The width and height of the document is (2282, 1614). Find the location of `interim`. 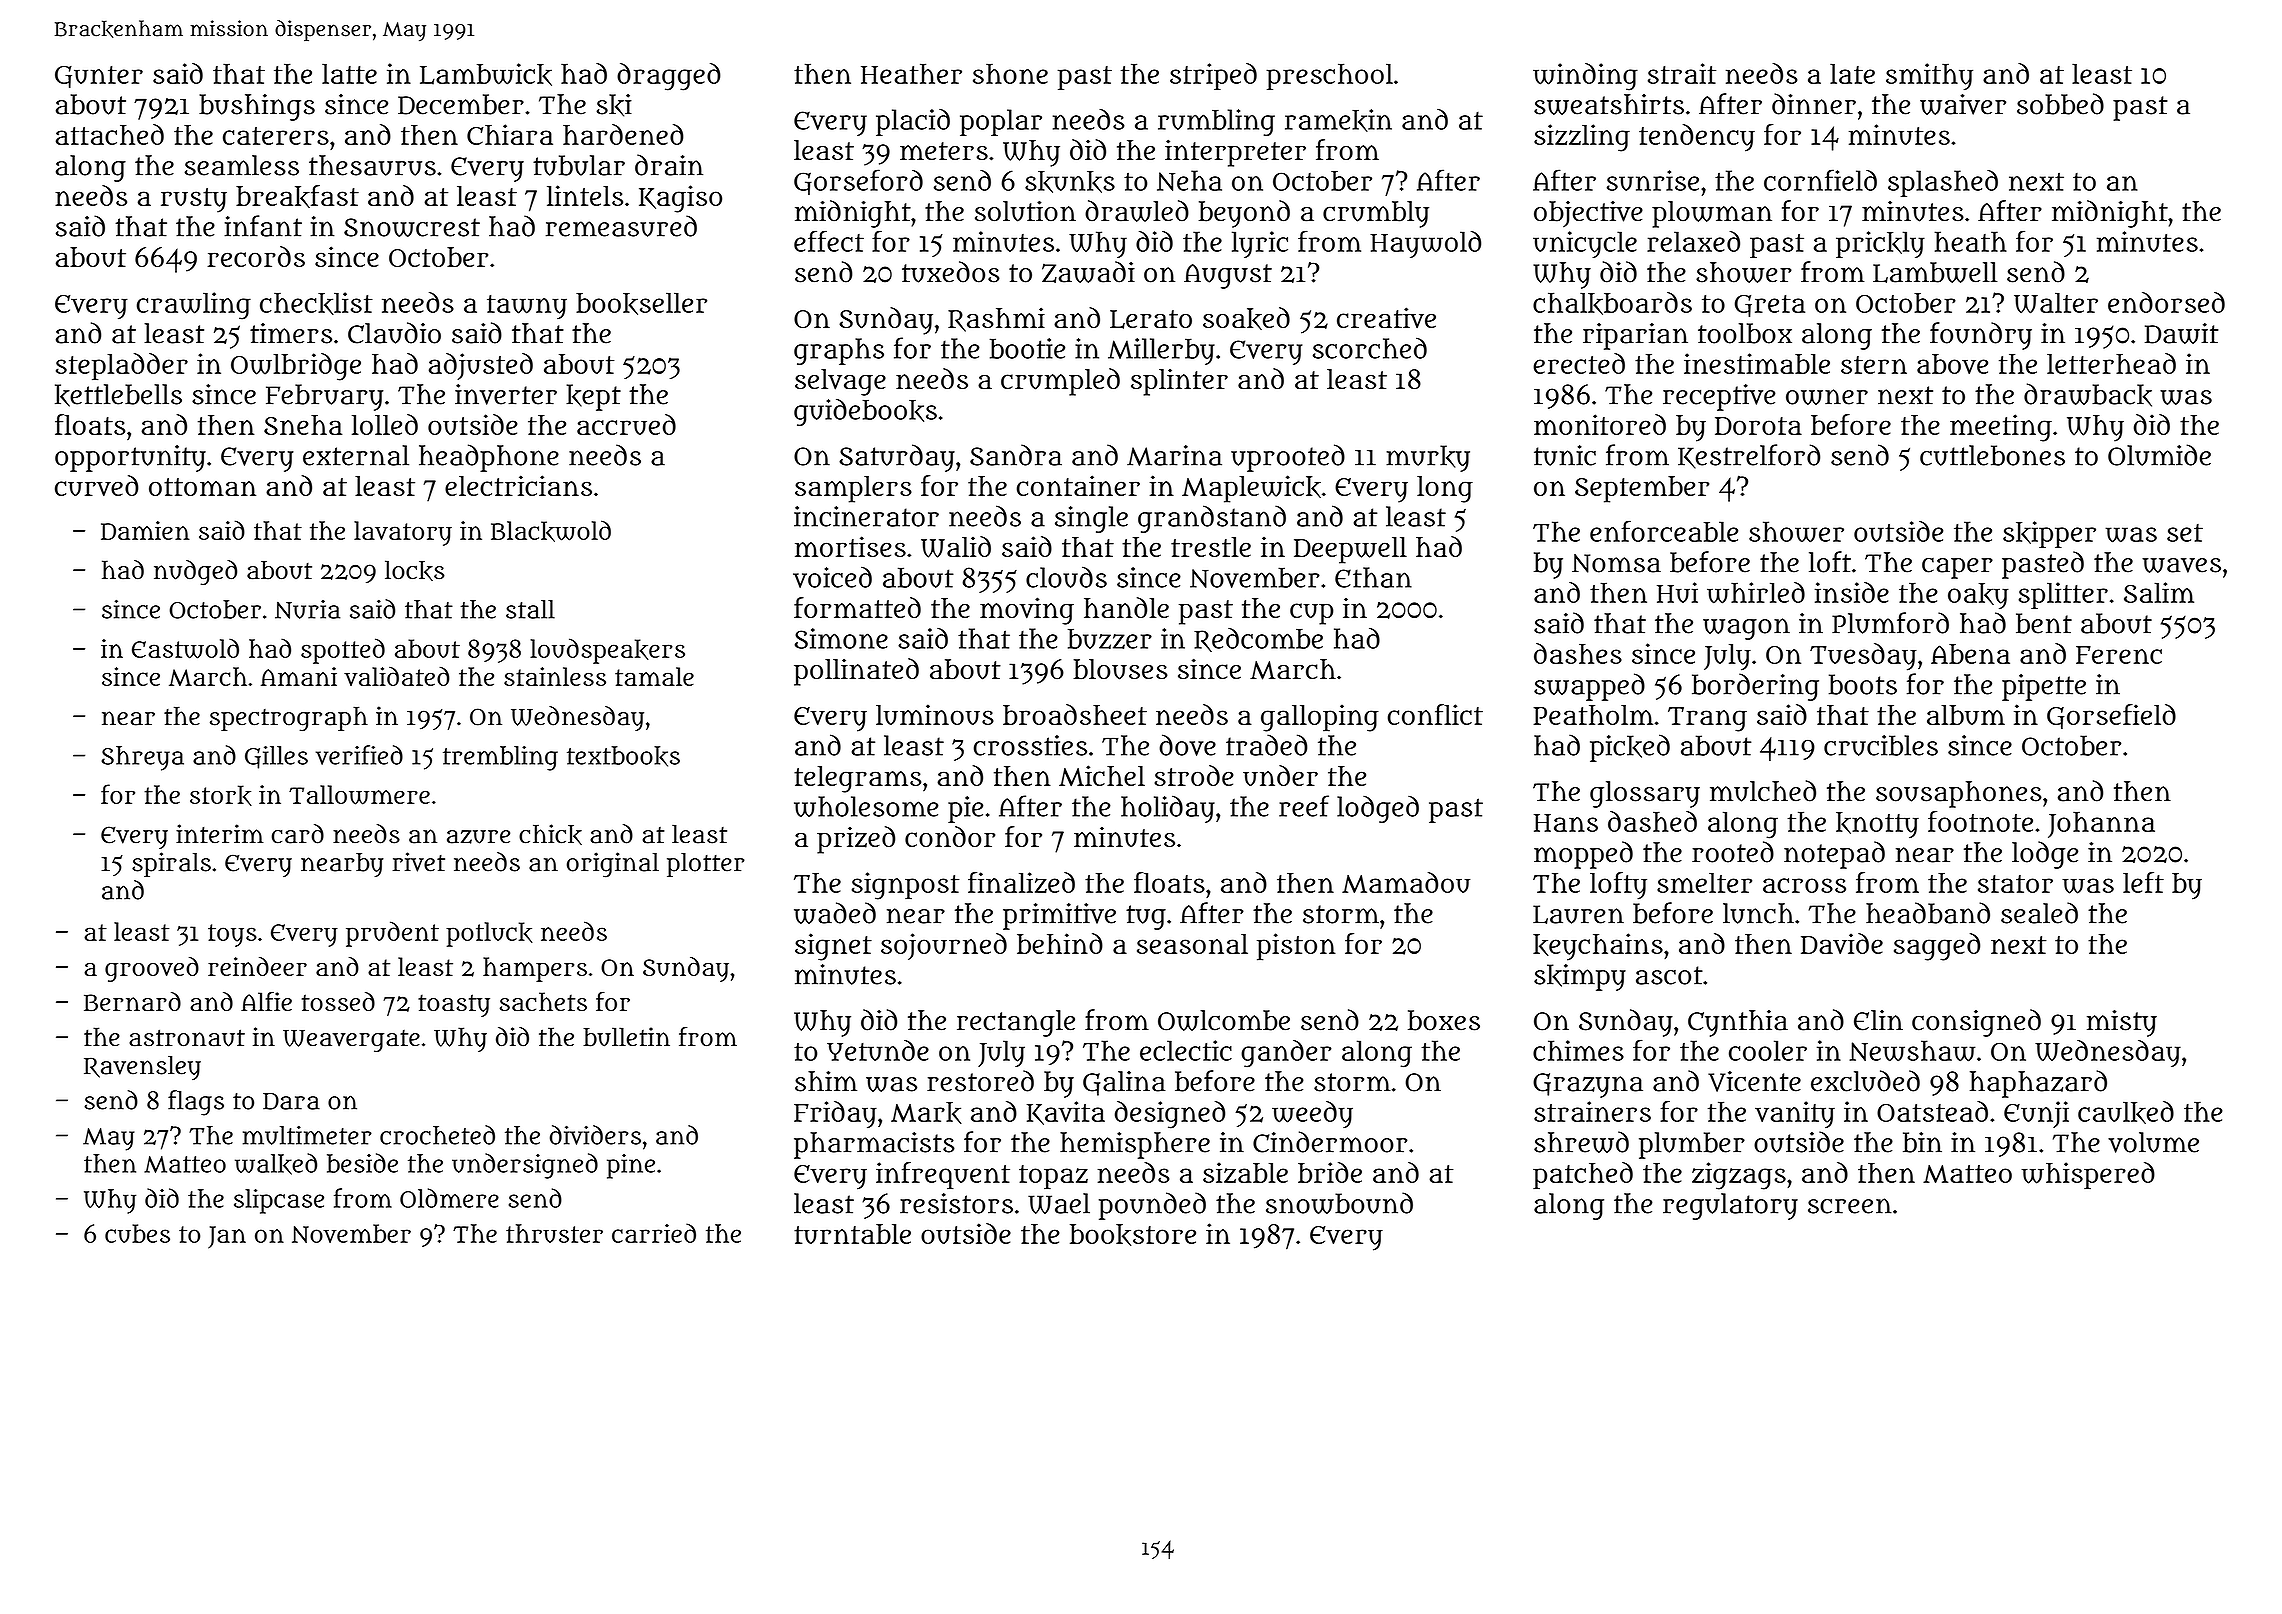

interim is located at coordinates (220, 834).
